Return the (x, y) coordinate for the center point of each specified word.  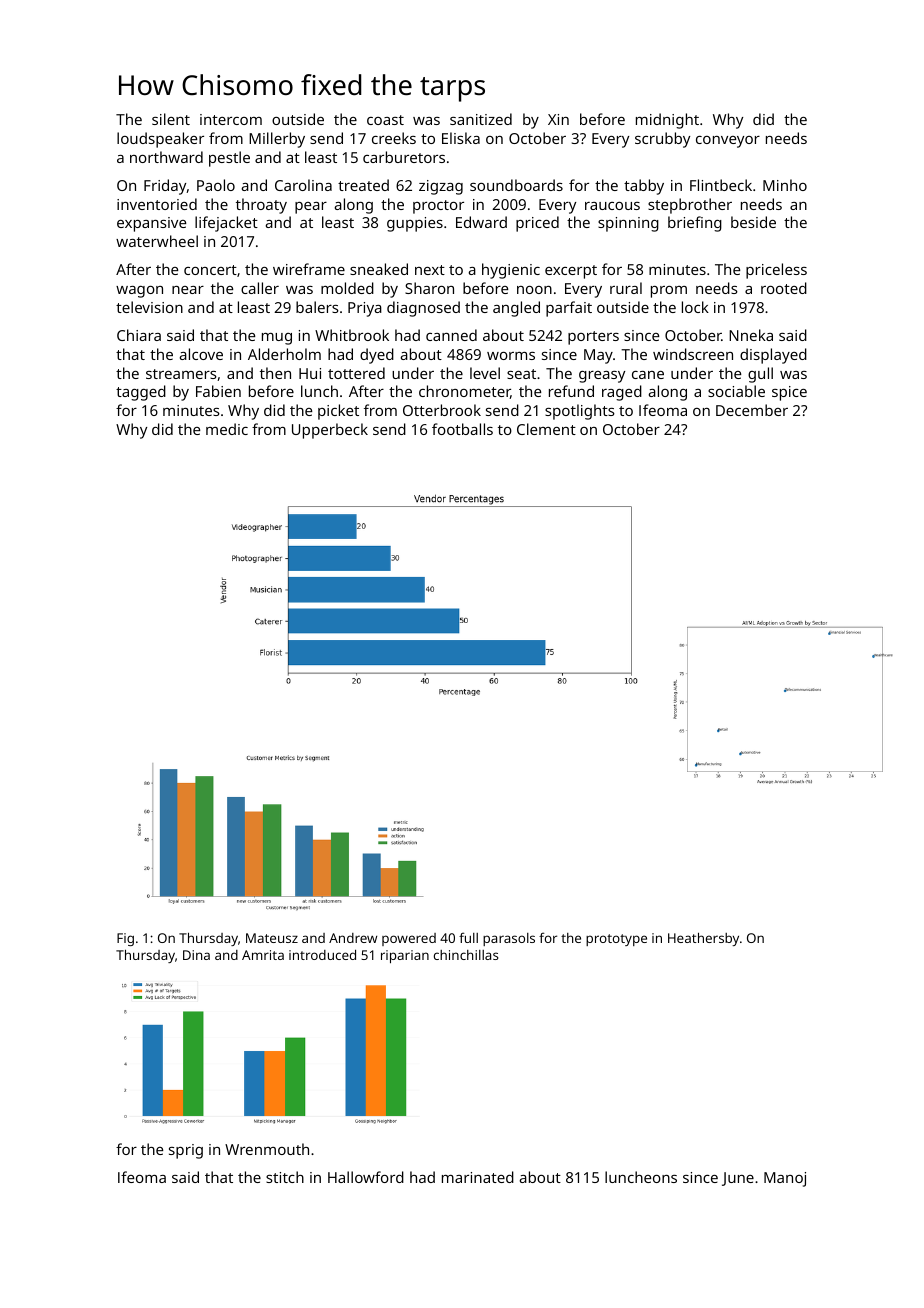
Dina (196, 955)
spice (789, 393)
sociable (736, 391)
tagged (141, 393)
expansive (151, 224)
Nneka (751, 335)
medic (227, 429)
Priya (365, 309)
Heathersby (703, 939)
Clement (546, 429)
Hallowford (366, 1177)
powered (409, 939)
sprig (186, 1151)
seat (521, 374)
